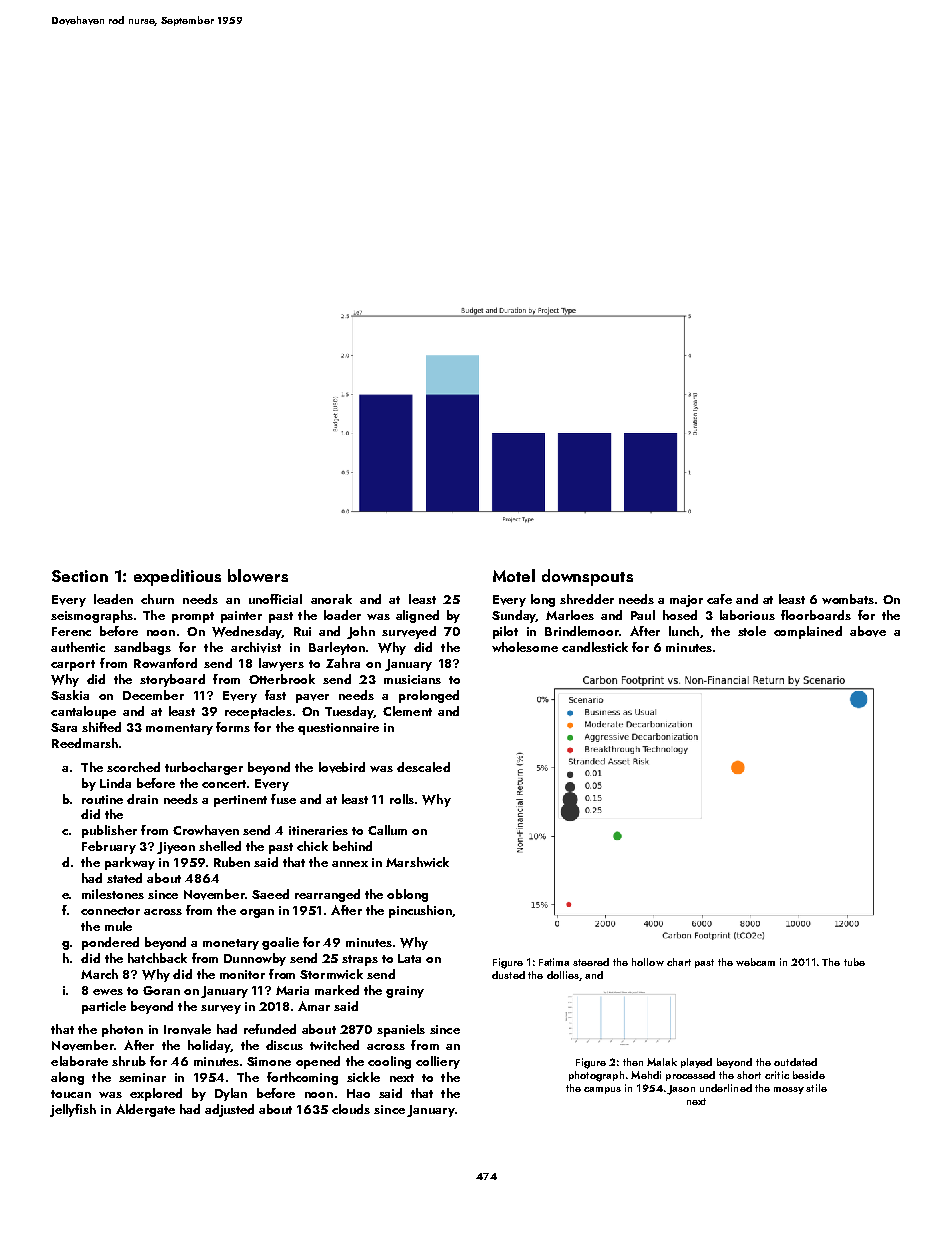  Describe the element at coordinates (438, 1062) in the screenshot. I see `colliery` at that location.
